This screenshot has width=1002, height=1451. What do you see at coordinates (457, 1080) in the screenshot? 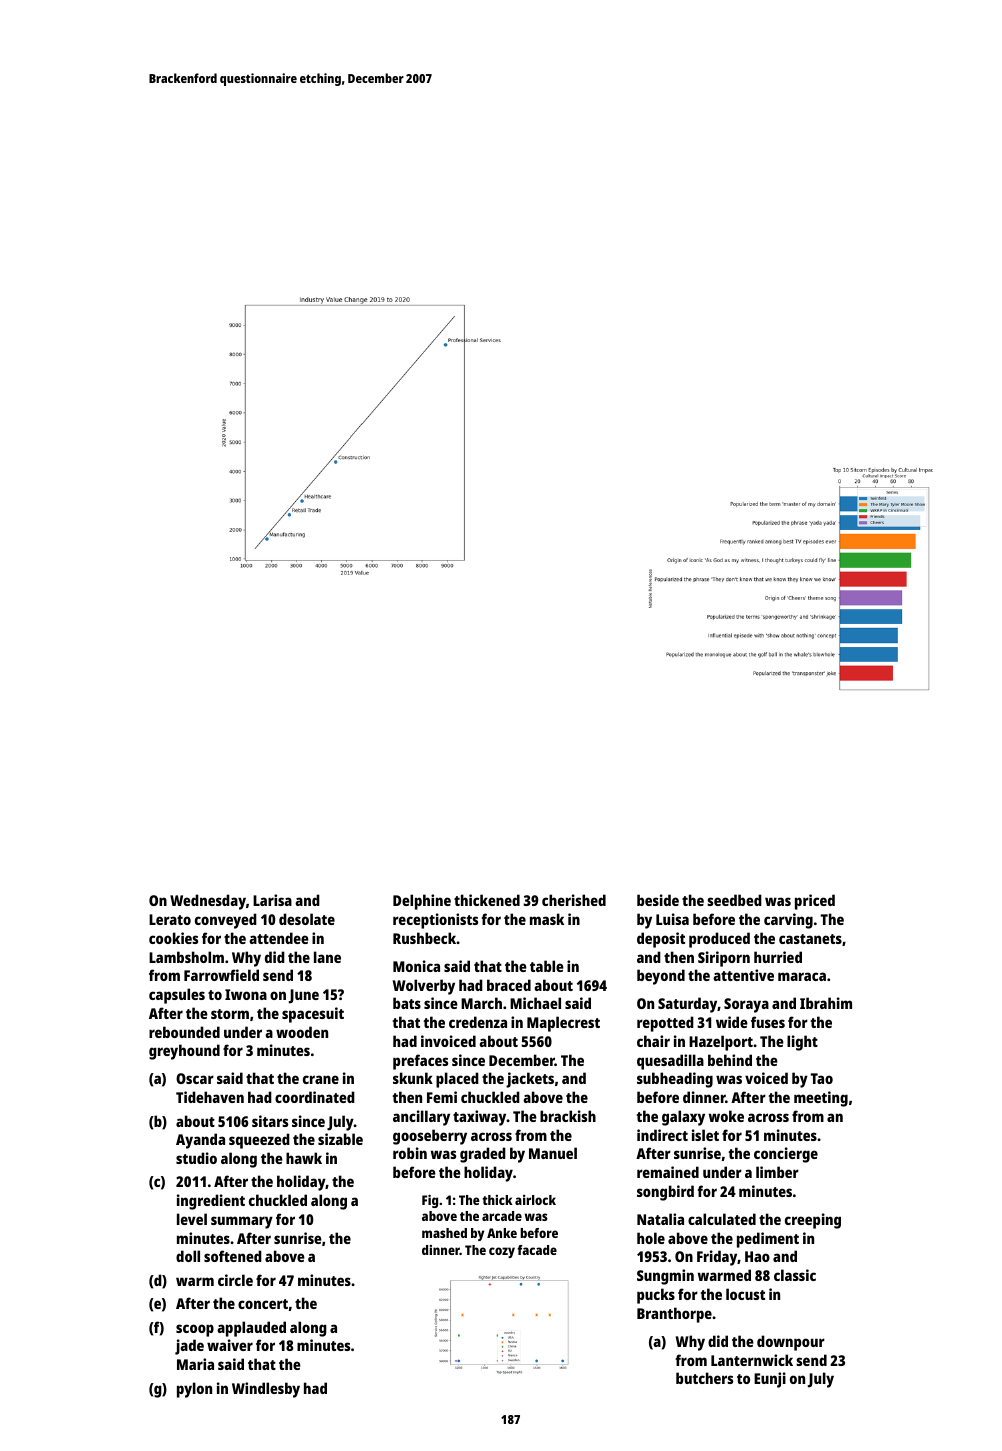
I see `placed` at bounding box center [457, 1080].
